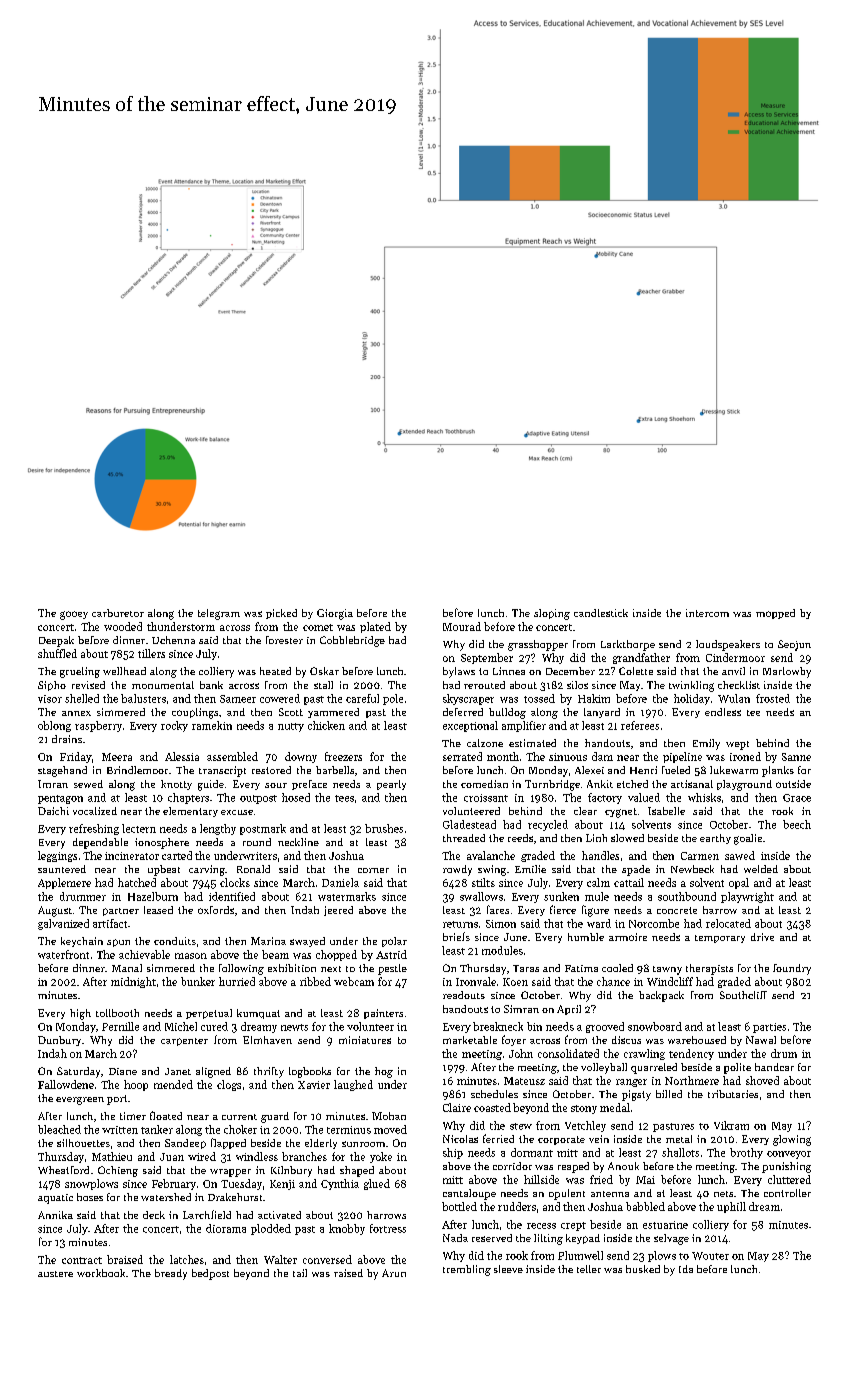  What do you see at coordinates (508, 1269) in the page?
I see `sleeve` at bounding box center [508, 1269].
